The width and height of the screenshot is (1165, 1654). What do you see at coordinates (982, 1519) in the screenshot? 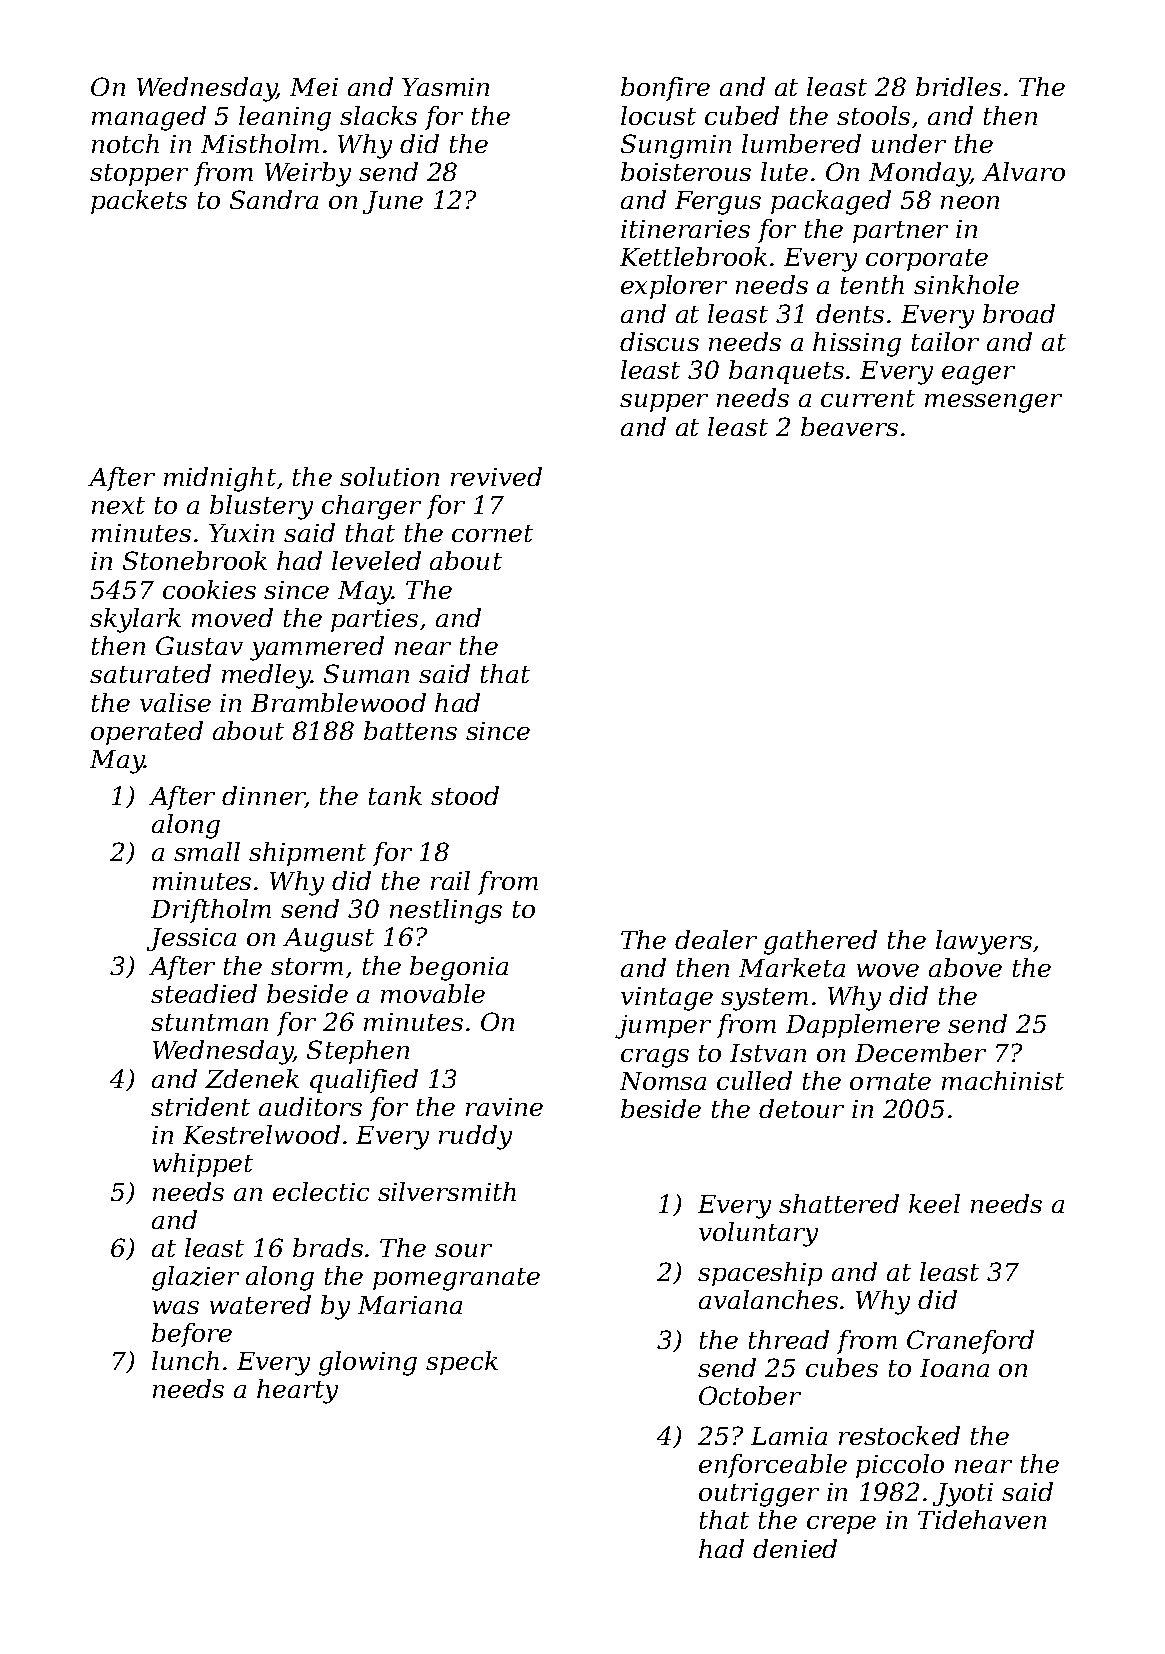
I see `Tidehaven` at bounding box center [982, 1519].
